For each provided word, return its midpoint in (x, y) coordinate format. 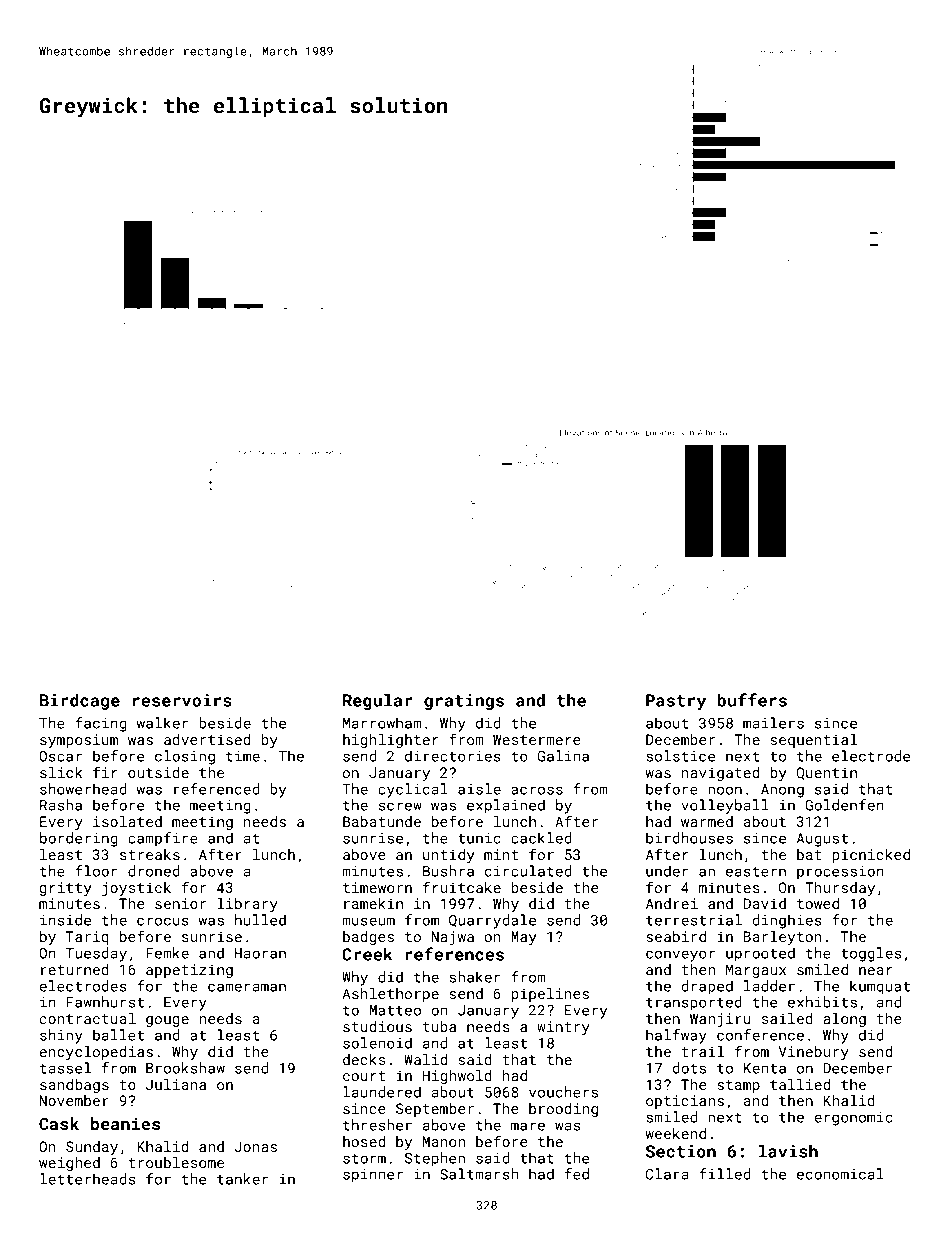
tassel (65, 1068)
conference (760, 1035)
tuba (439, 1026)
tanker (242, 1179)
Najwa (452, 938)
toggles (871, 954)
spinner (373, 1176)
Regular (378, 701)
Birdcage (80, 701)
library (247, 905)
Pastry (676, 702)
